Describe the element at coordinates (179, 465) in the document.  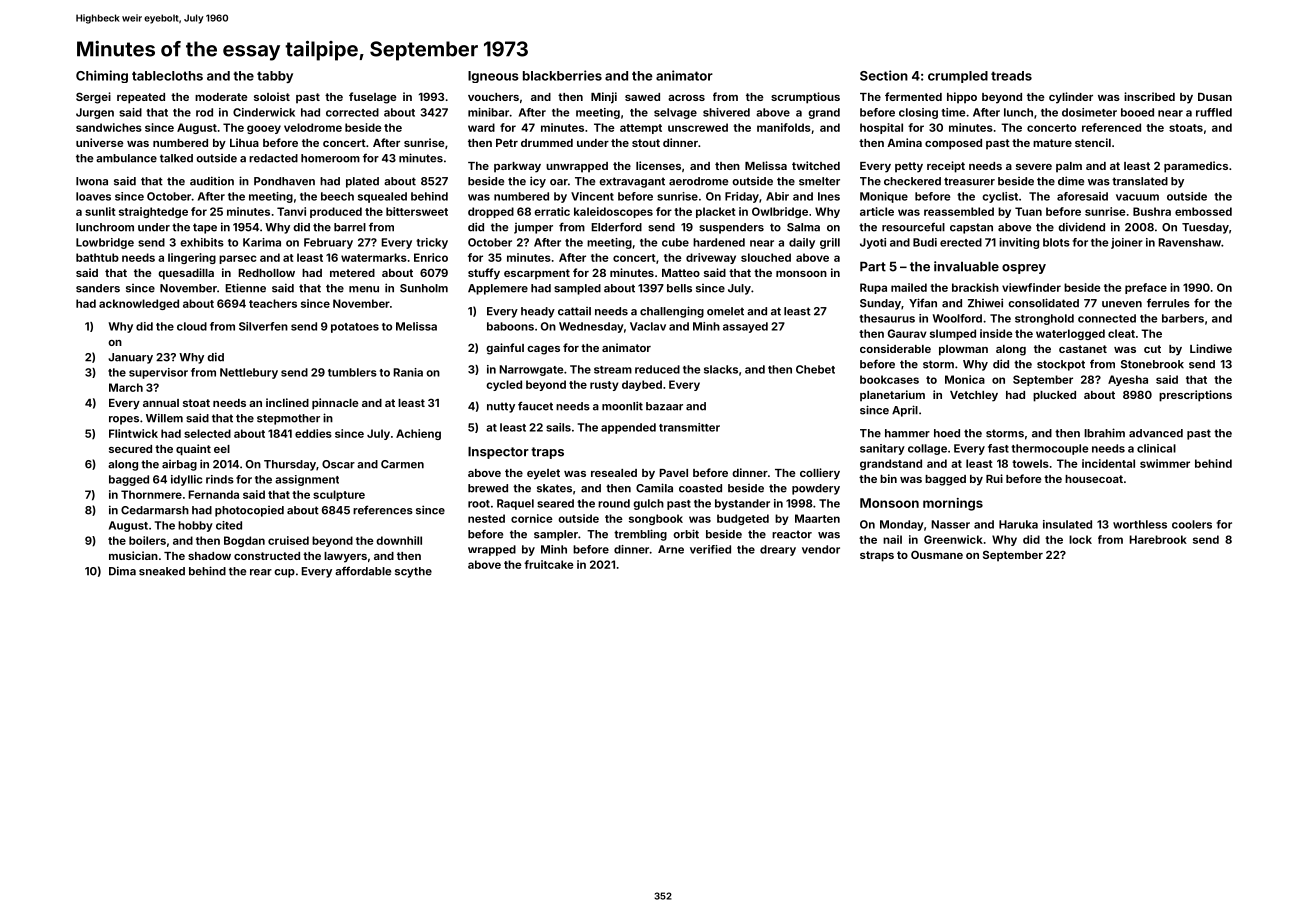
I see `airbag` at that location.
